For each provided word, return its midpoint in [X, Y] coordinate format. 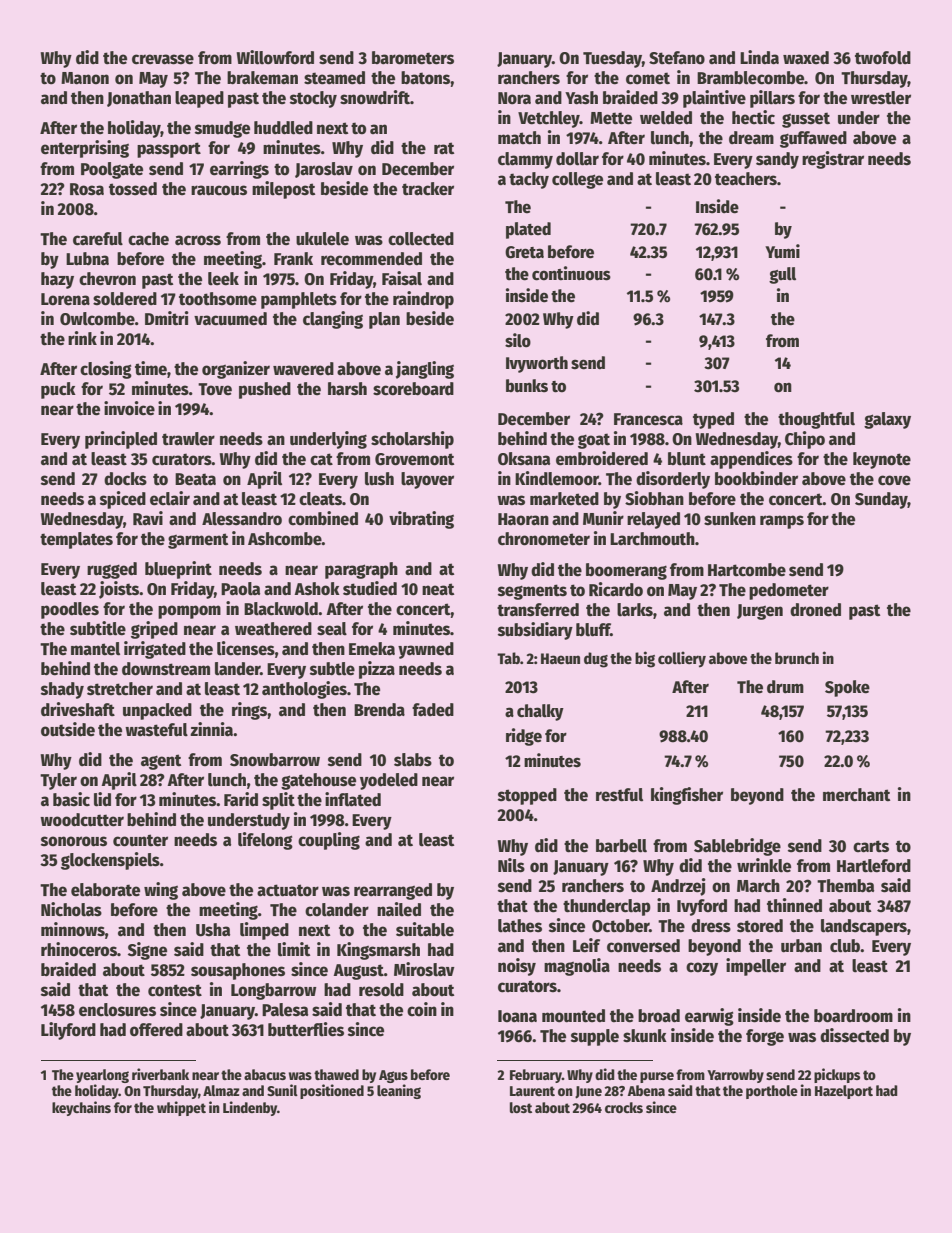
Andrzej [678, 887]
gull [782, 275]
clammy [525, 160]
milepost [283, 190]
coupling [329, 841]
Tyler [58, 781]
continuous [571, 273]
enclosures [117, 1010]
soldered [125, 299]
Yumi [782, 251]
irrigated [155, 650]
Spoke [847, 688]
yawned [426, 650]
